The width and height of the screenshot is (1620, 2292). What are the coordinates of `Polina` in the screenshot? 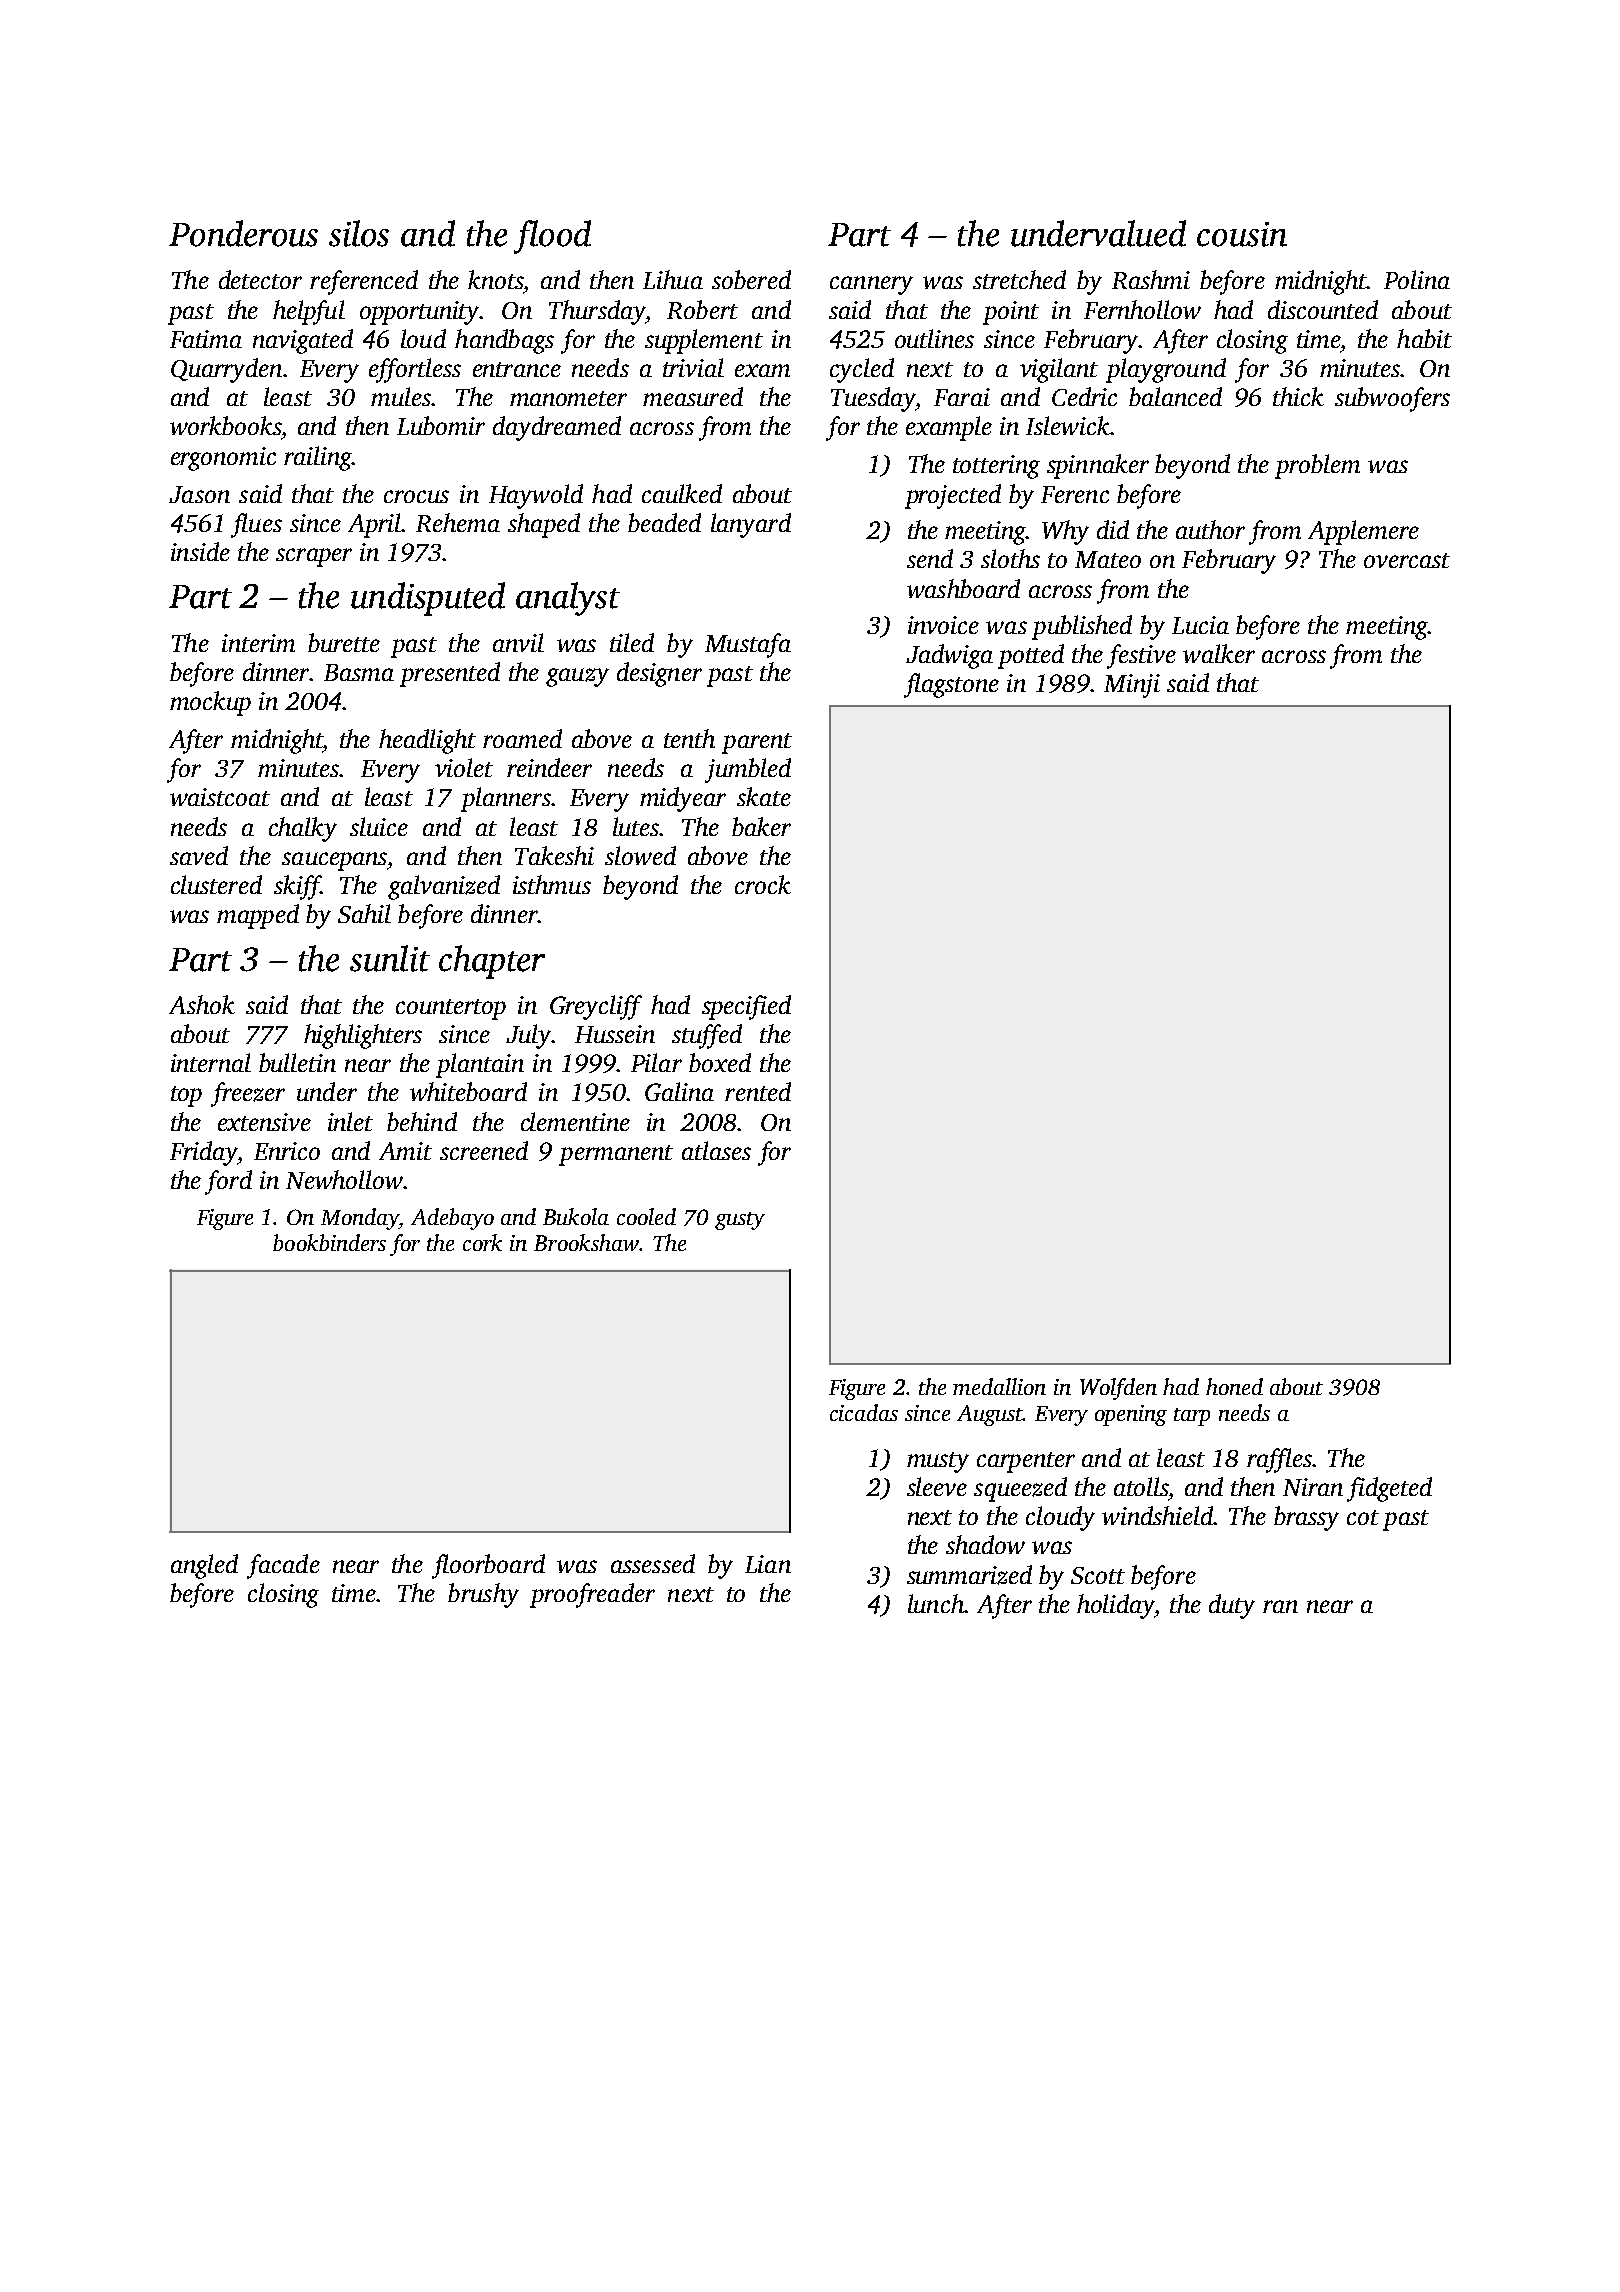 It's located at (1417, 279).
